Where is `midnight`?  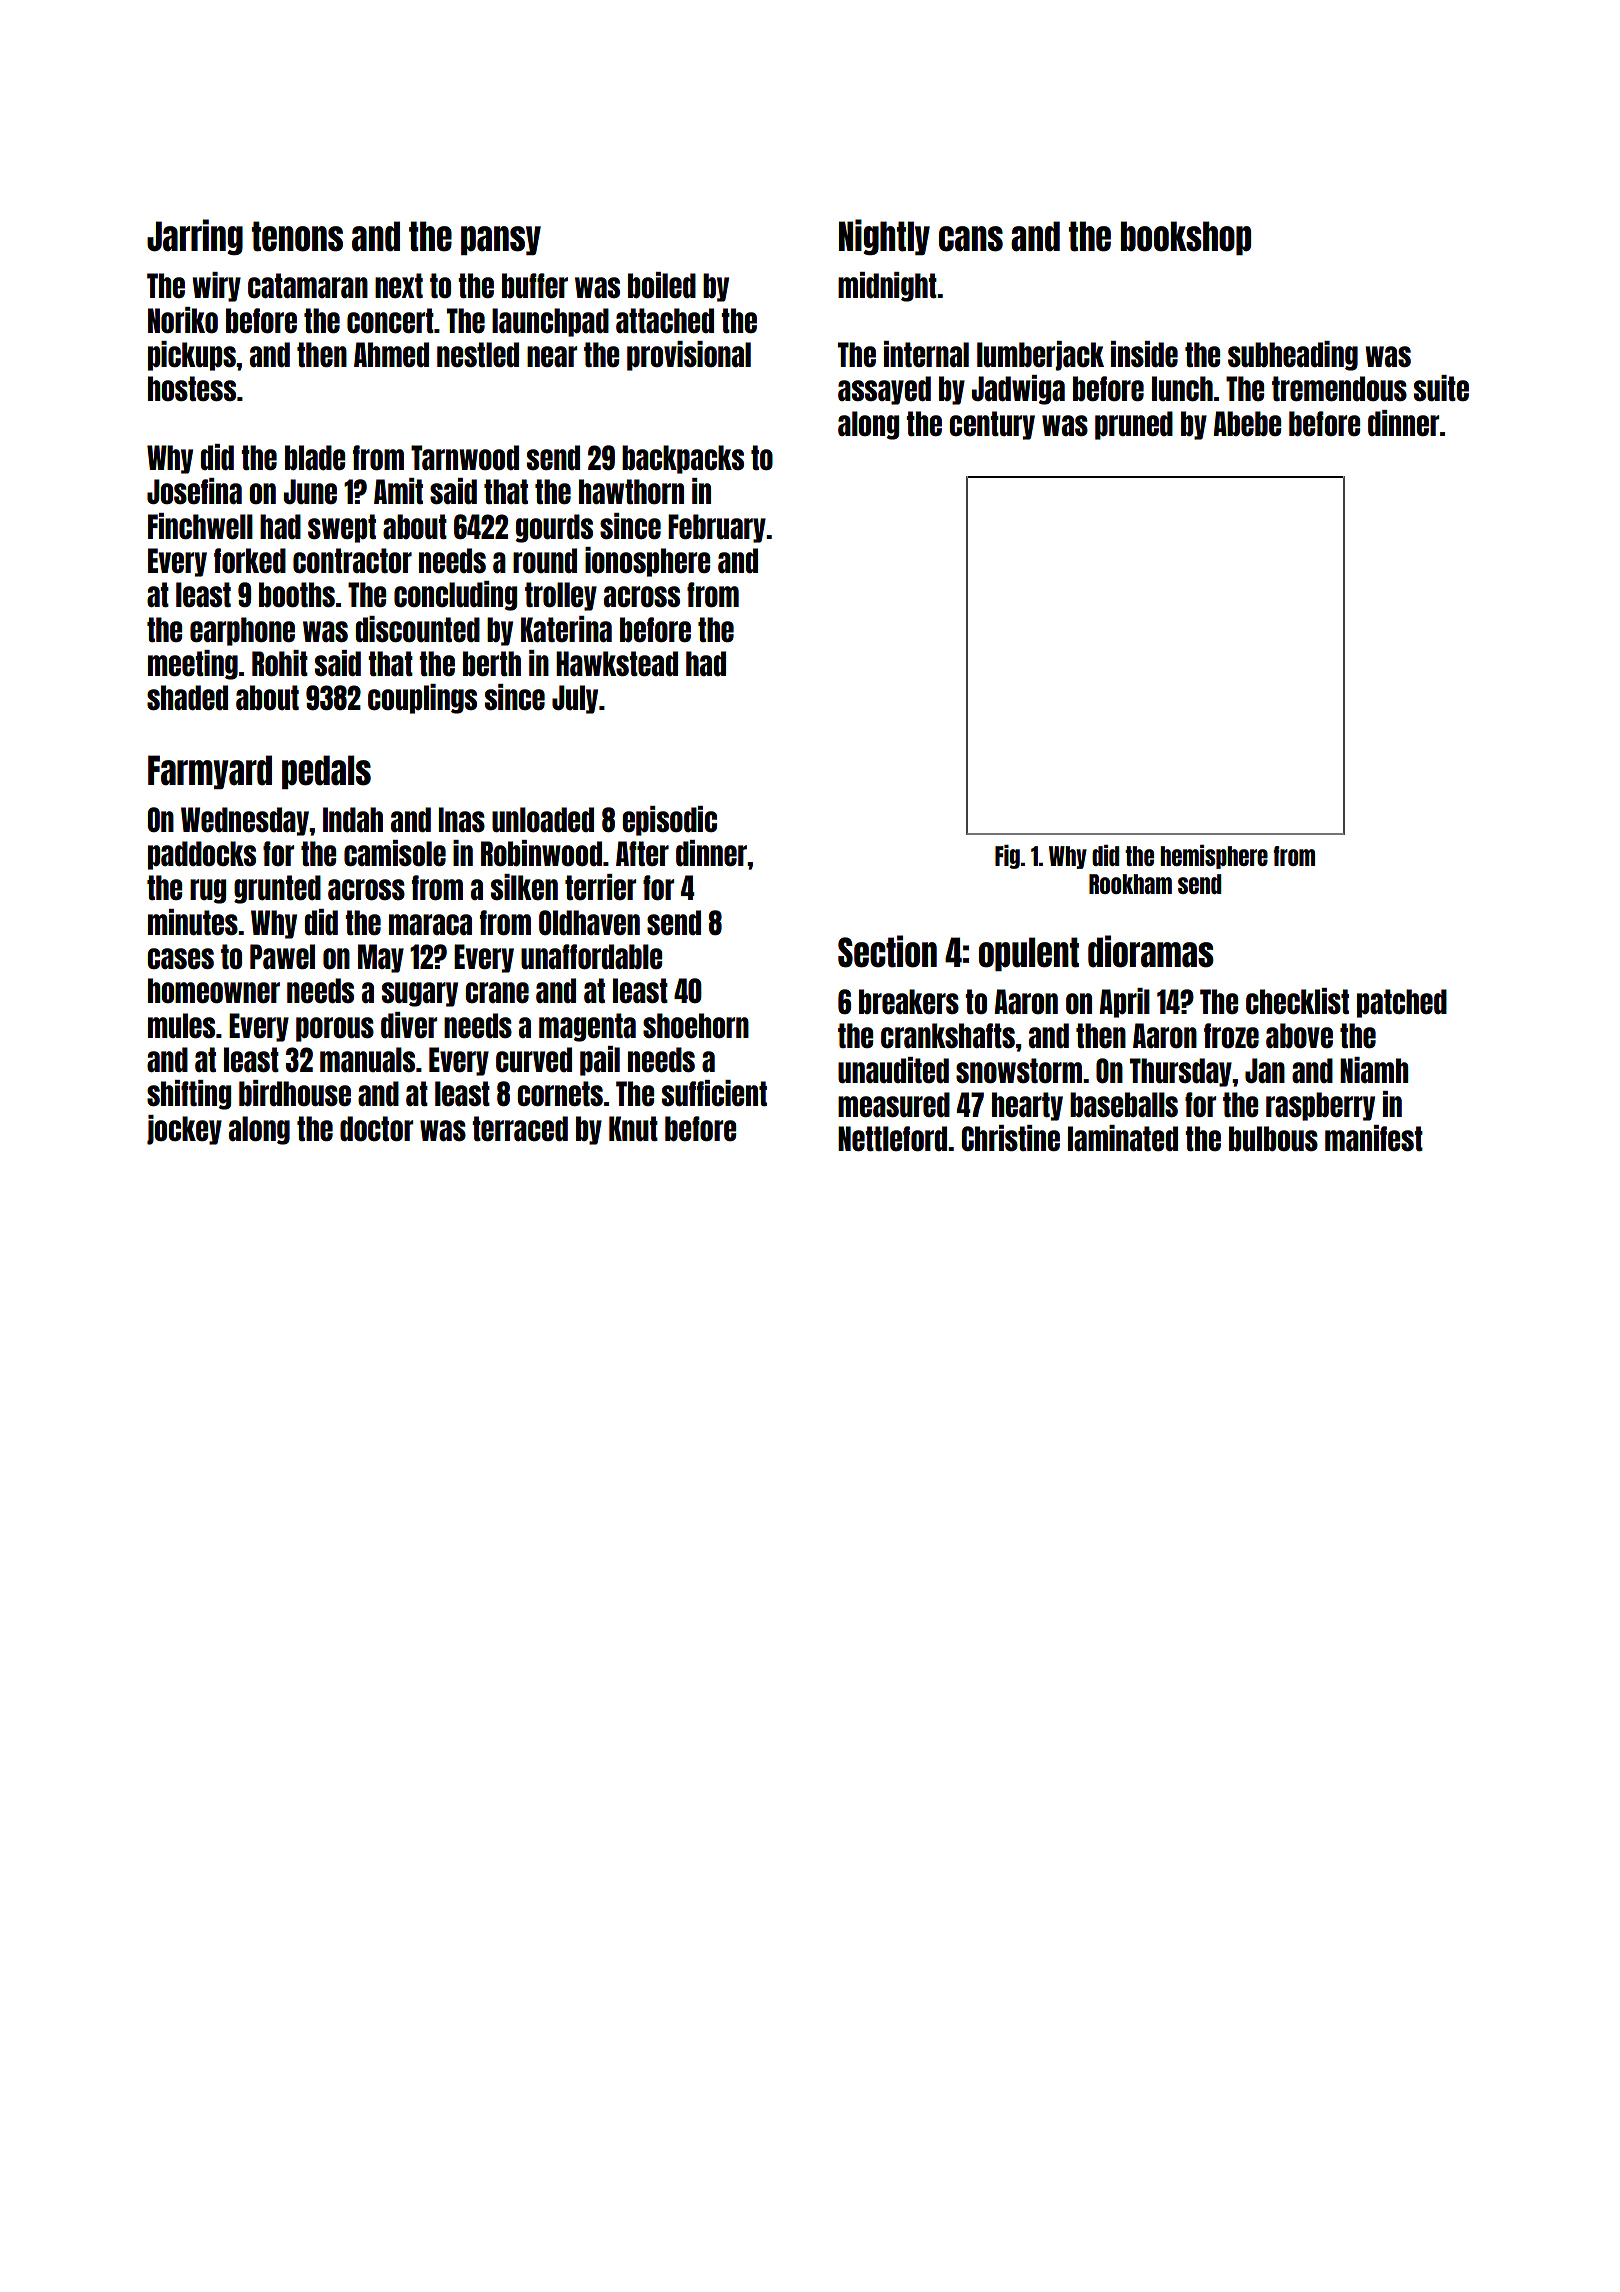 midnight is located at coordinates (887, 287).
